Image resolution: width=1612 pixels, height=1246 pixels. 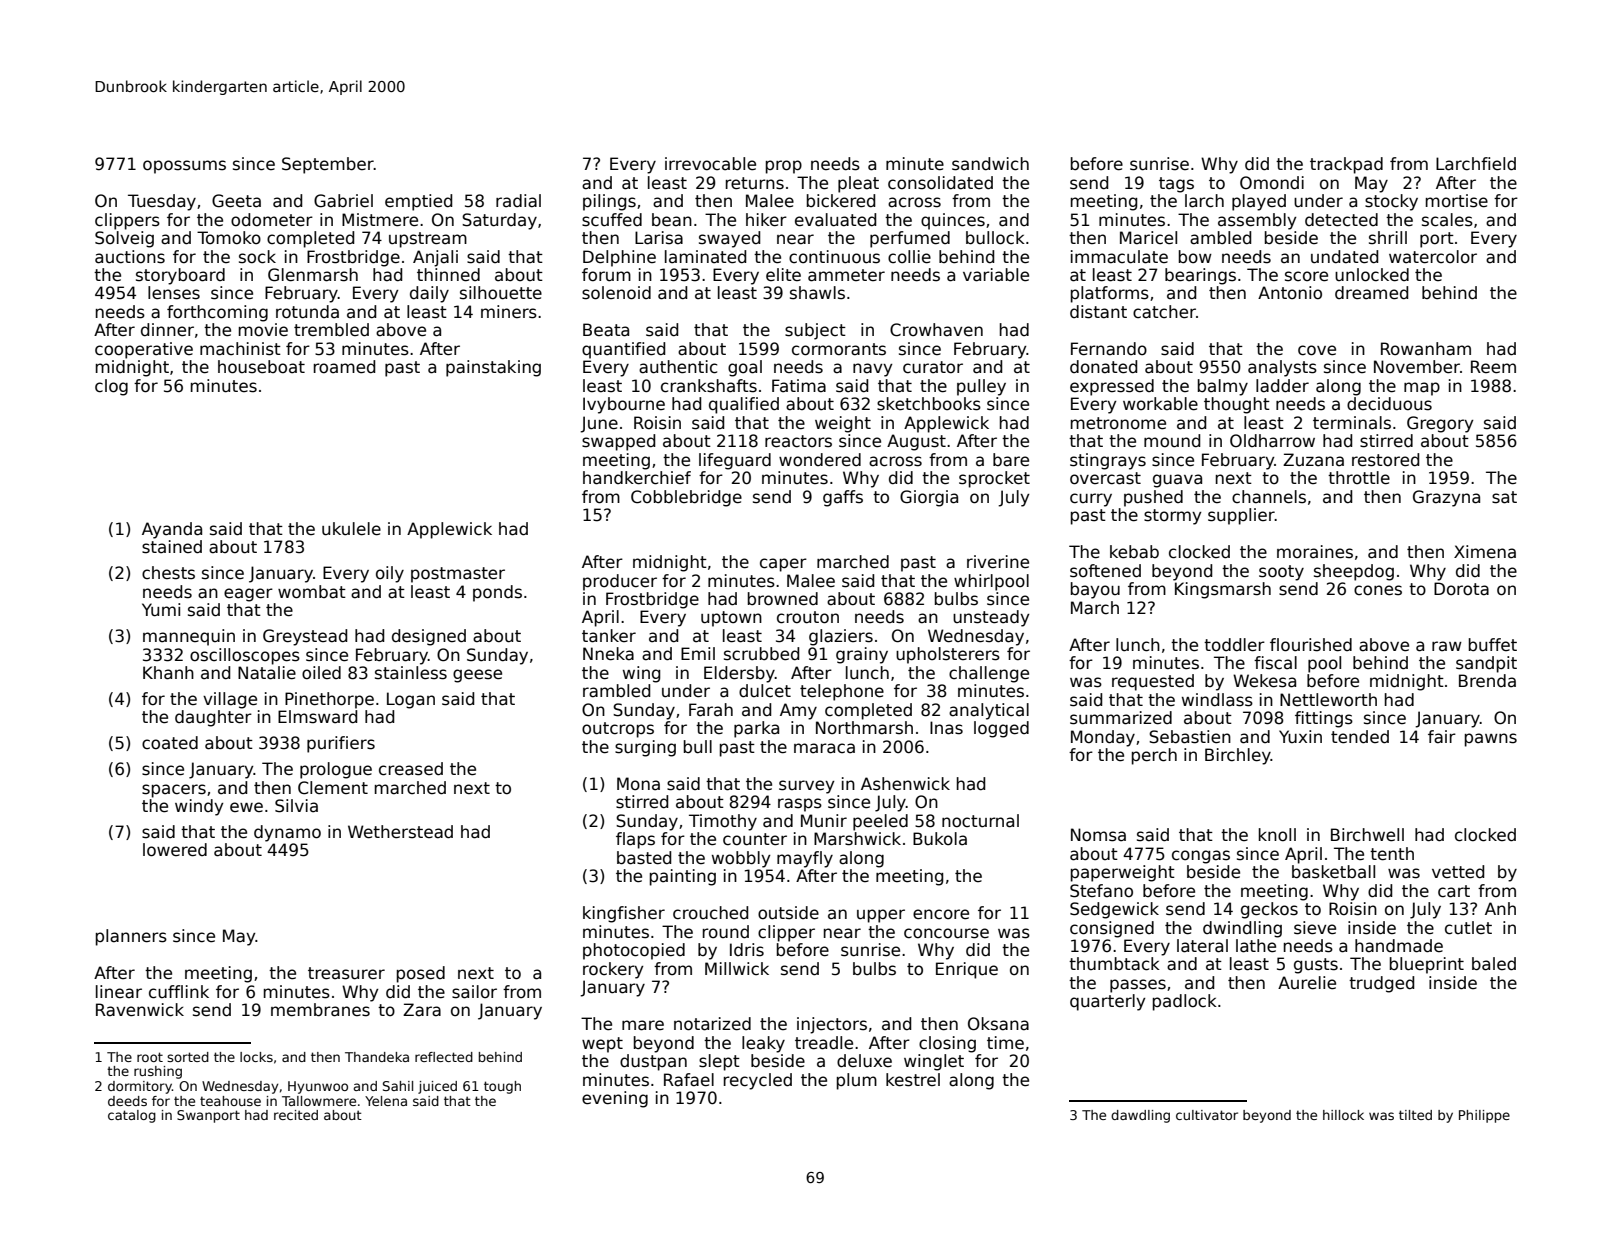 What do you see at coordinates (1237, 405) in the screenshot?
I see `thought` at bounding box center [1237, 405].
